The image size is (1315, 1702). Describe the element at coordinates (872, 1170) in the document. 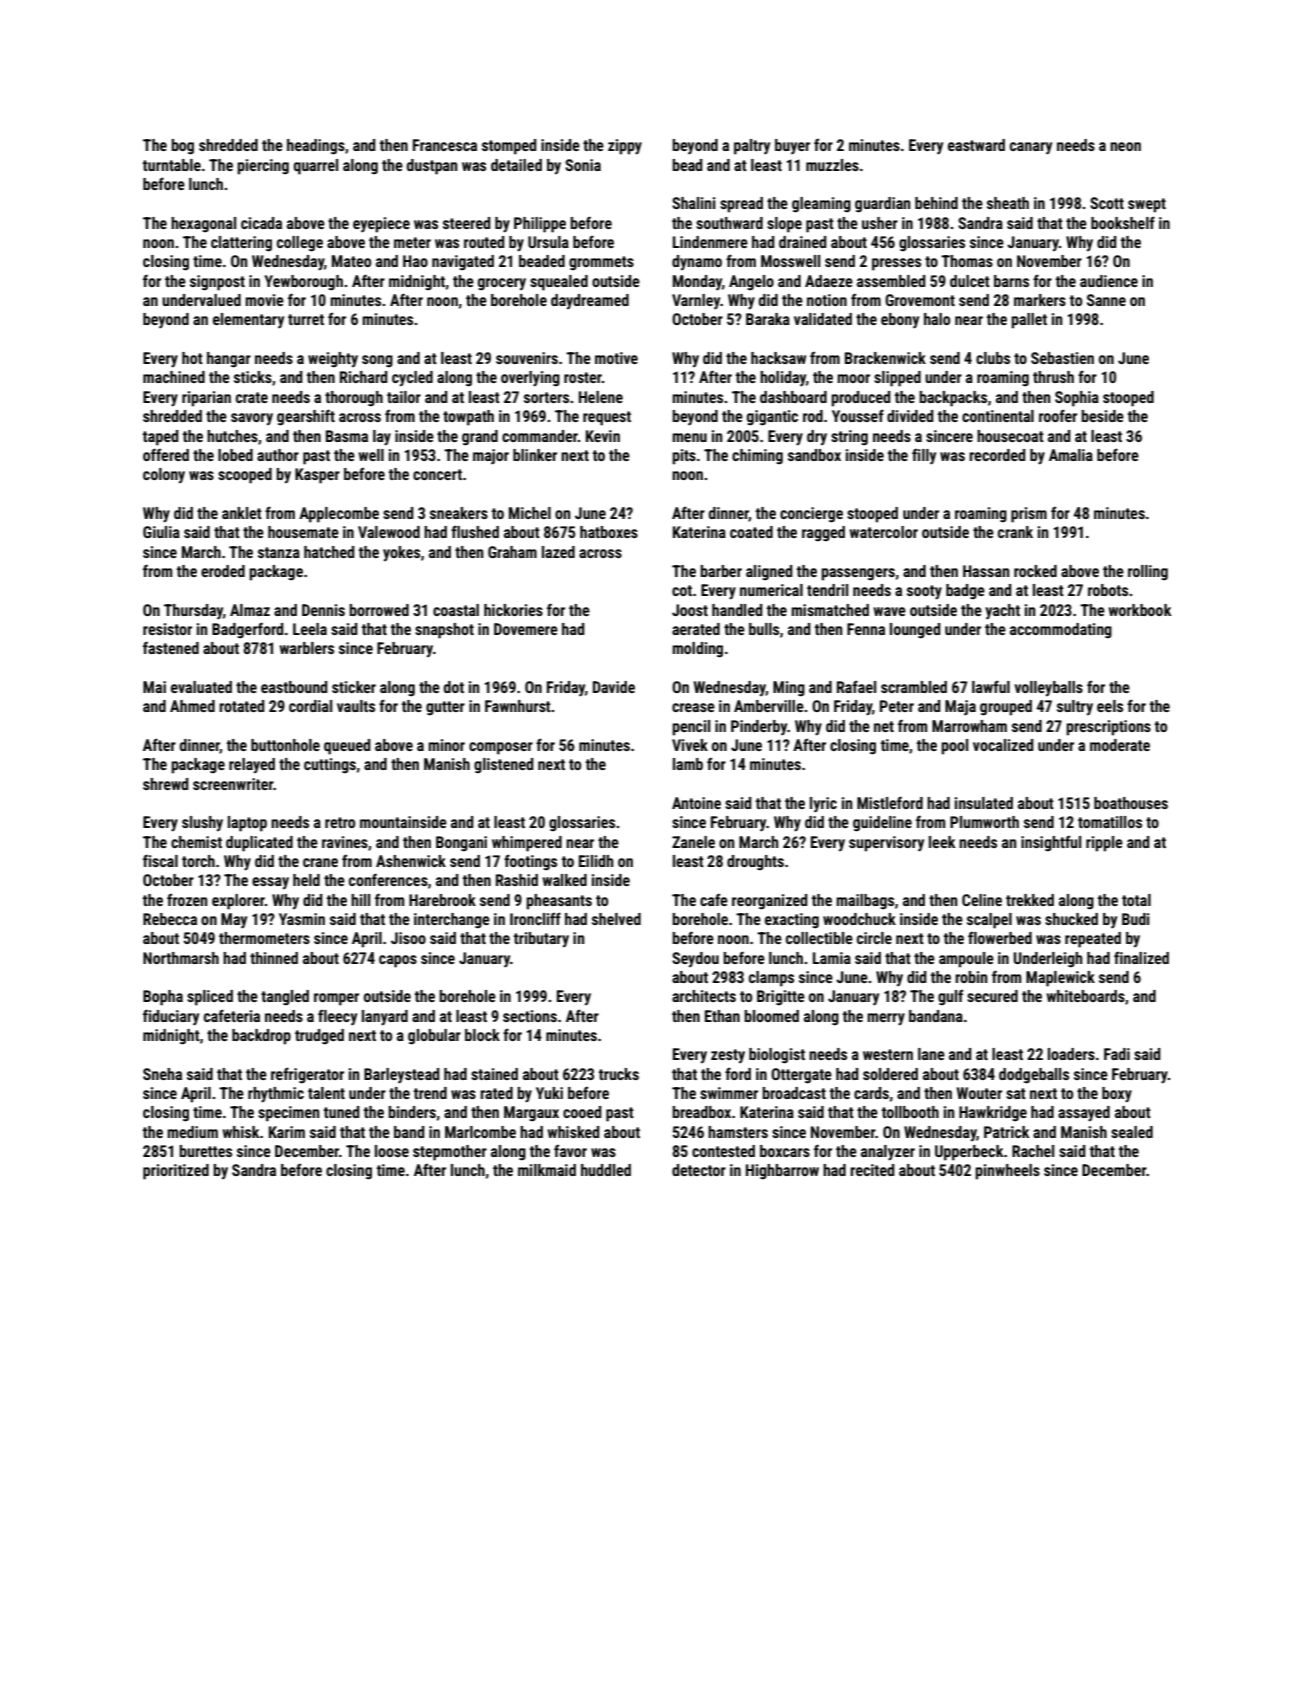

I see `recited` at that location.
